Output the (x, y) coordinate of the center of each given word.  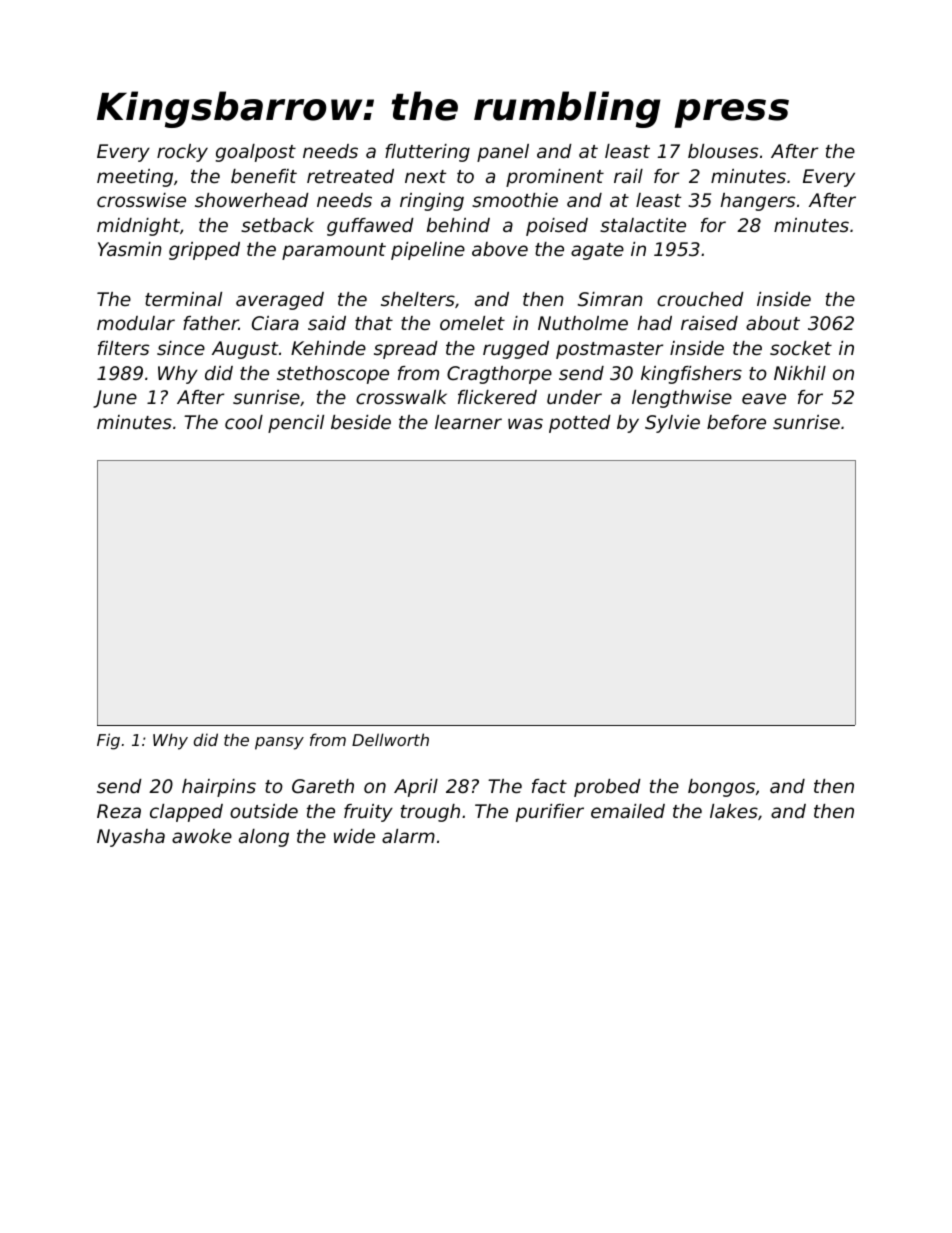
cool (244, 422)
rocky (182, 153)
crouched (700, 299)
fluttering (427, 153)
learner (468, 422)
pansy (279, 743)
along (264, 838)
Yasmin (130, 249)
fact (549, 786)
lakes (734, 811)
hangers (758, 202)
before (736, 422)
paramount (334, 251)
